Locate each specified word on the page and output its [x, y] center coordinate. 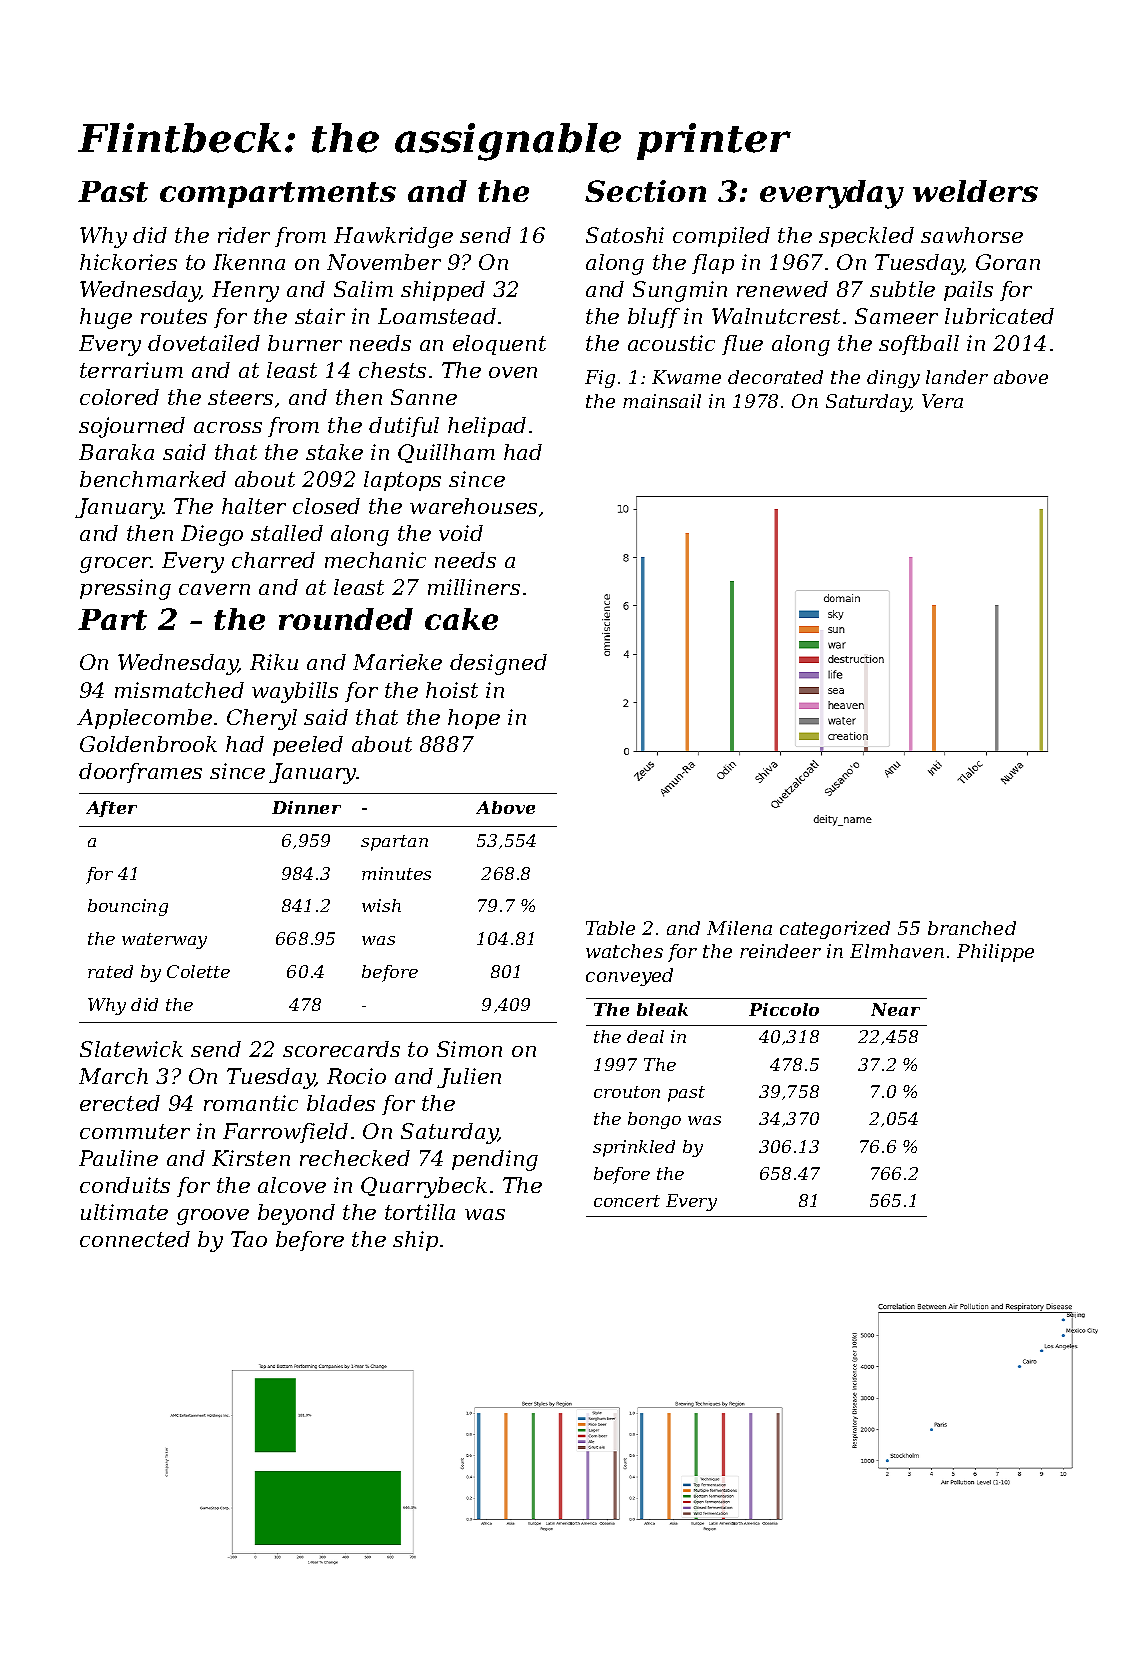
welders [975, 191]
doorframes [140, 773]
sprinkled [634, 1148]
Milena [739, 928]
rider [244, 235]
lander [957, 377]
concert [627, 1201]
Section [645, 191]
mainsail [662, 401]
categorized [835, 930]
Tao [249, 1239]
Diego [212, 535]
